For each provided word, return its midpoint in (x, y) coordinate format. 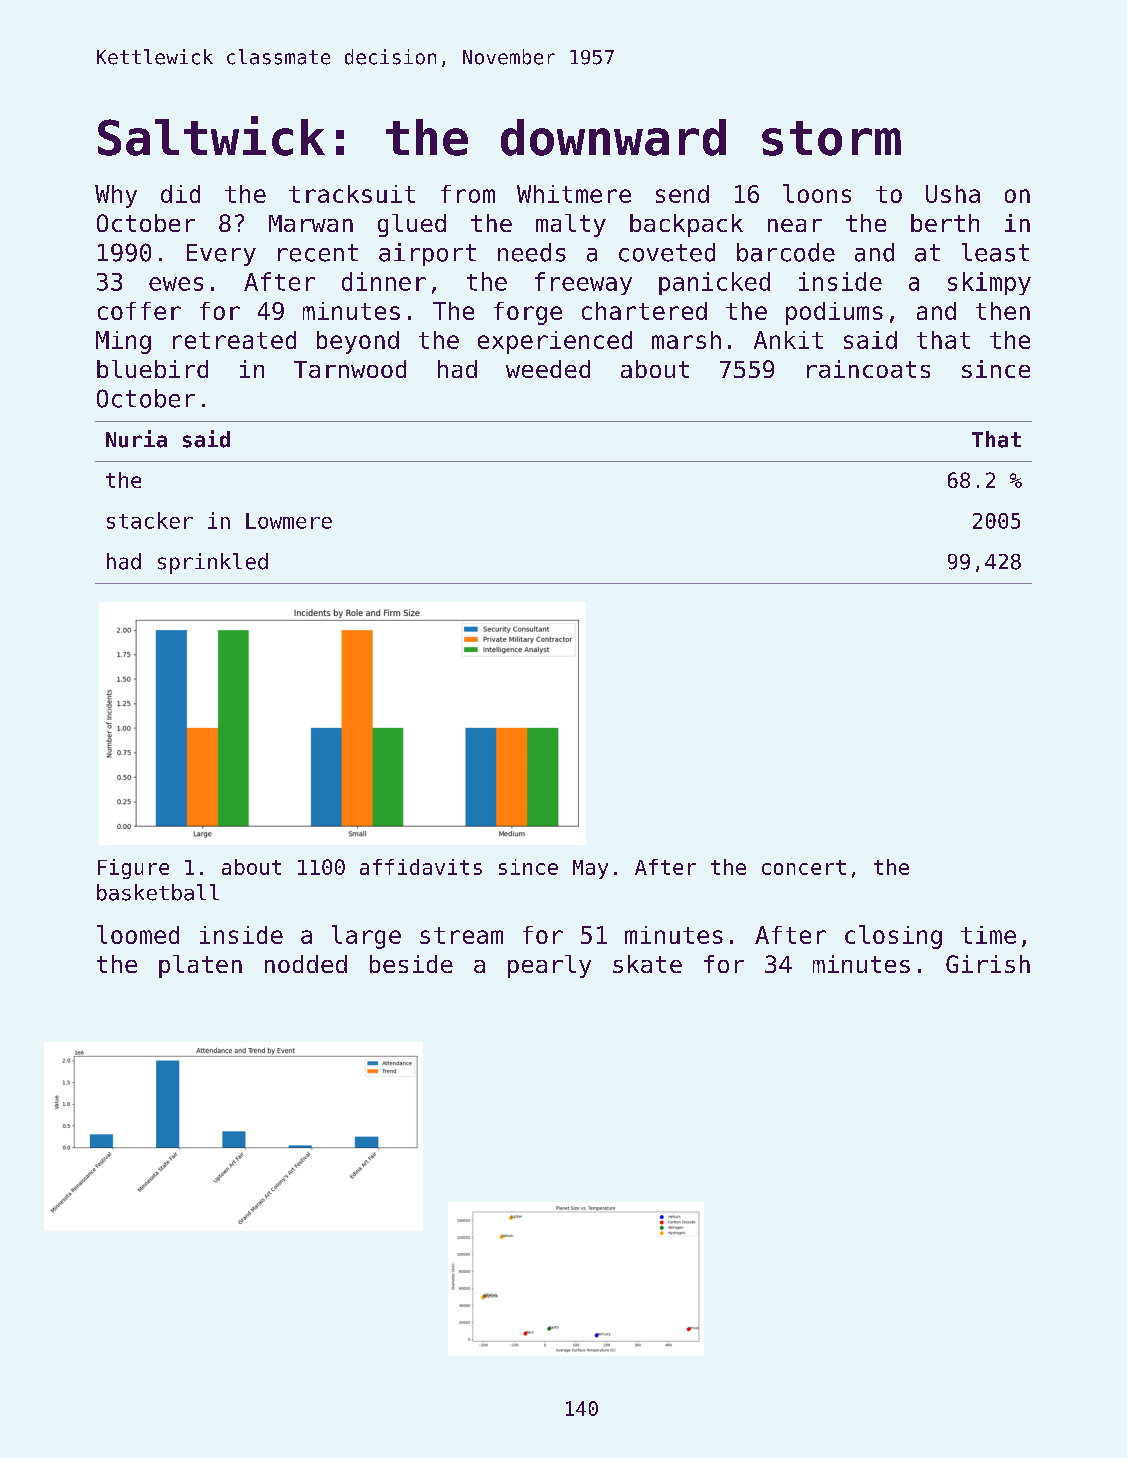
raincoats (868, 369)
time (988, 935)
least (995, 252)
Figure (133, 869)
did (180, 194)
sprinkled (213, 563)
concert (804, 867)
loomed (138, 934)
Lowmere (289, 521)
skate (647, 964)
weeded (548, 369)
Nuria (136, 439)
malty (571, 225)
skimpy (989, 283)
